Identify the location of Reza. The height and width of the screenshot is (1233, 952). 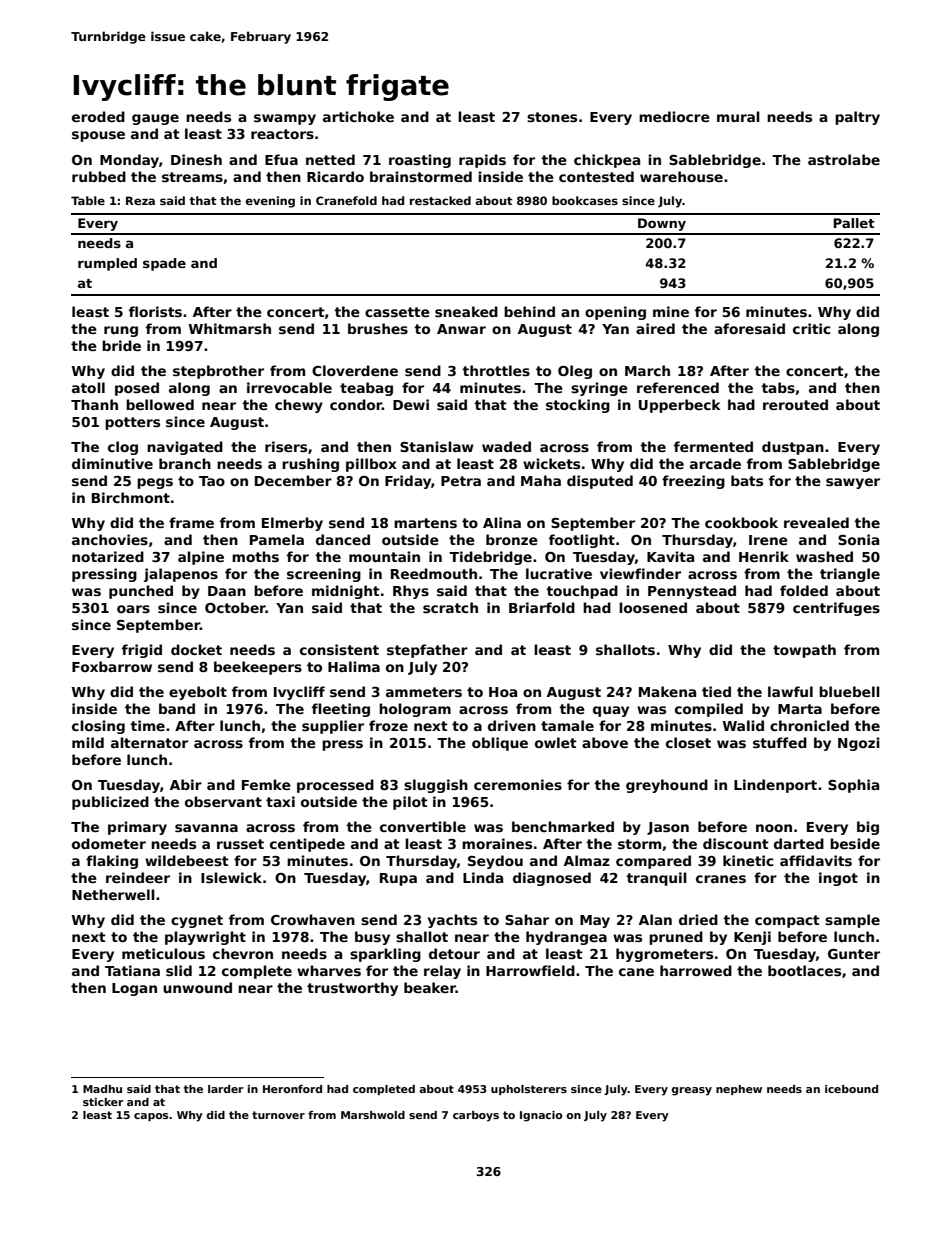
(140, 200).
